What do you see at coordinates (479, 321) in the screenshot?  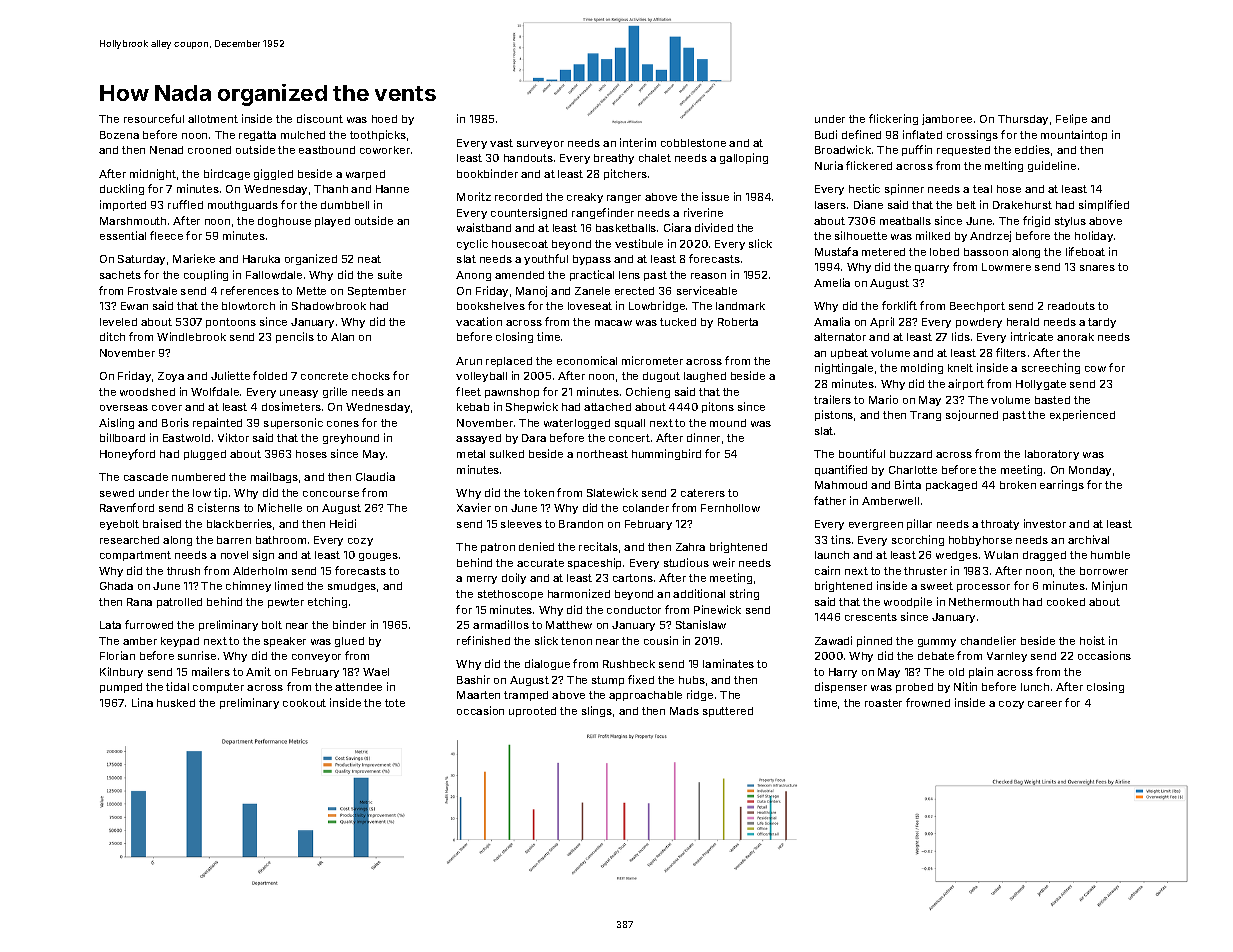 I see `vacation` at bounding box center [479, 321].
